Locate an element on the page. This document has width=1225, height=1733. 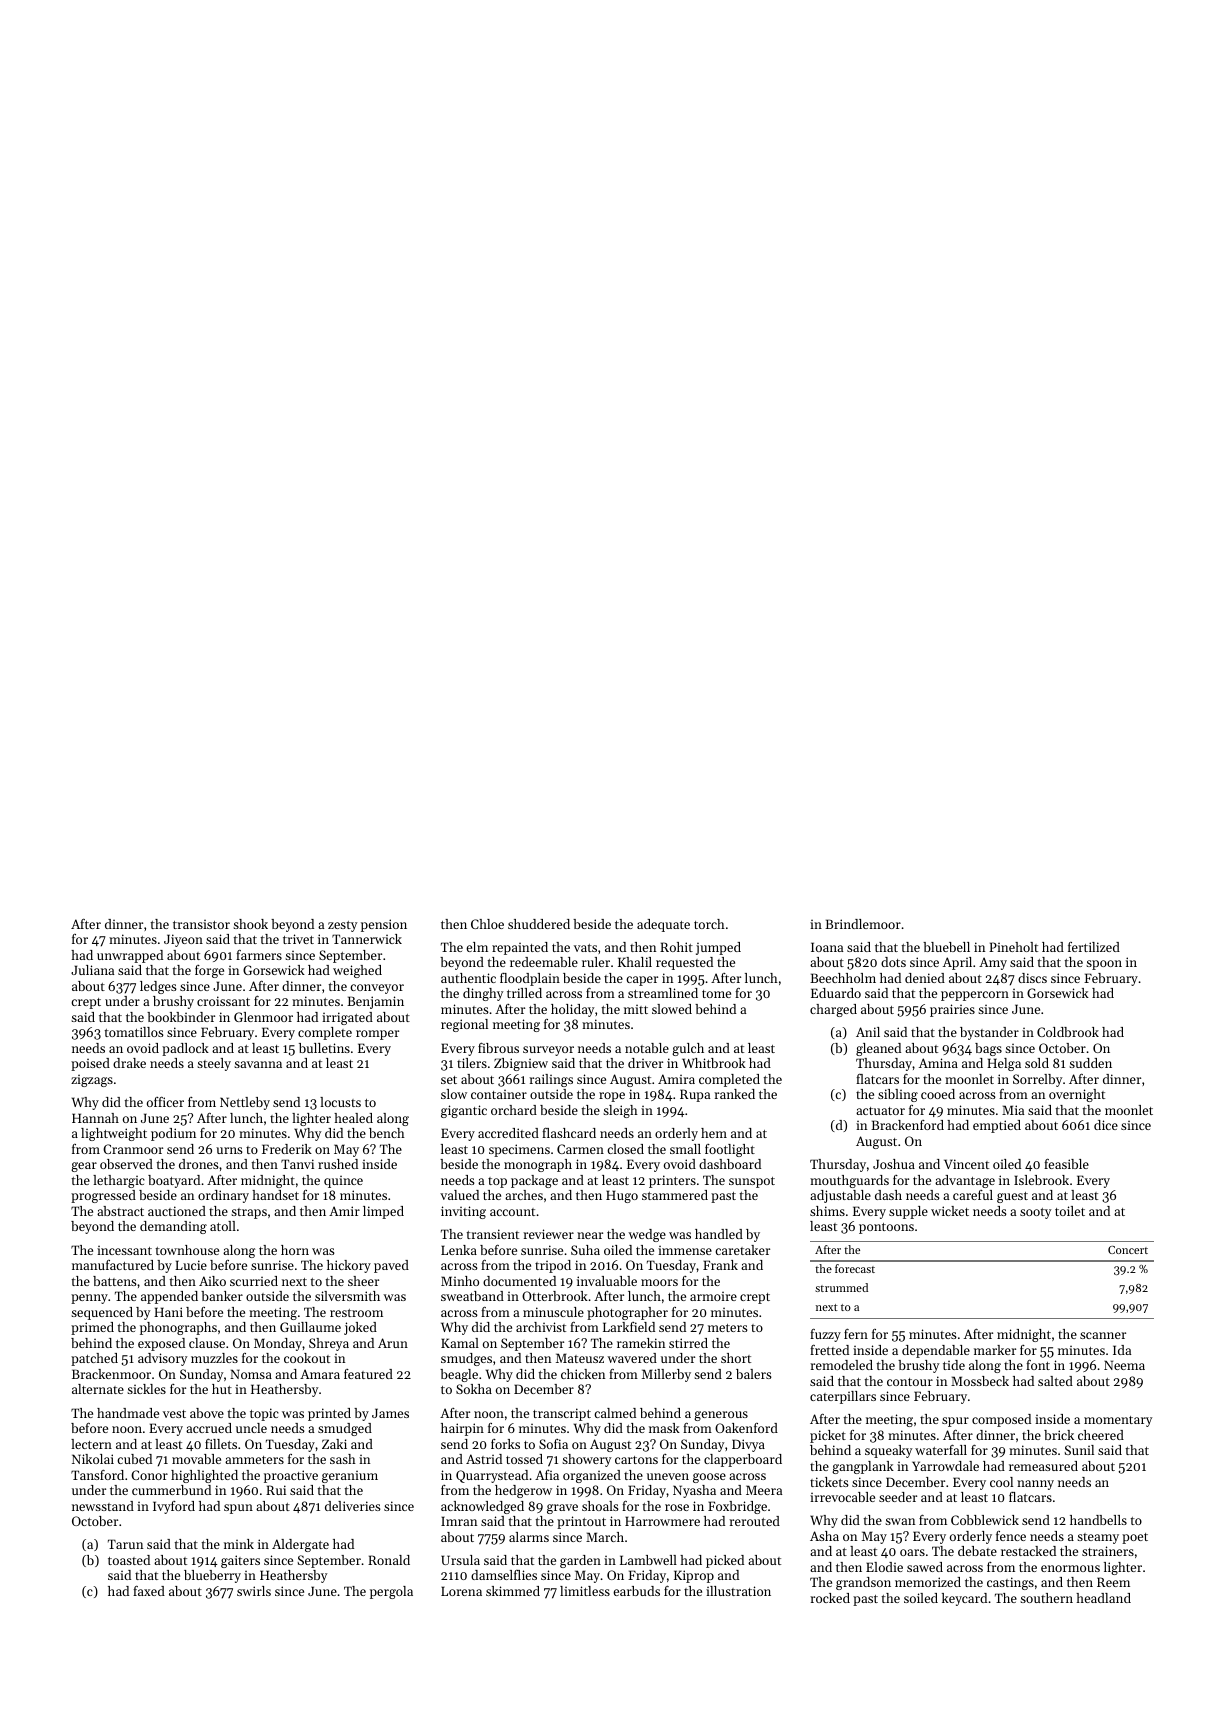
bluebell is located at coordinates (946, 947).
